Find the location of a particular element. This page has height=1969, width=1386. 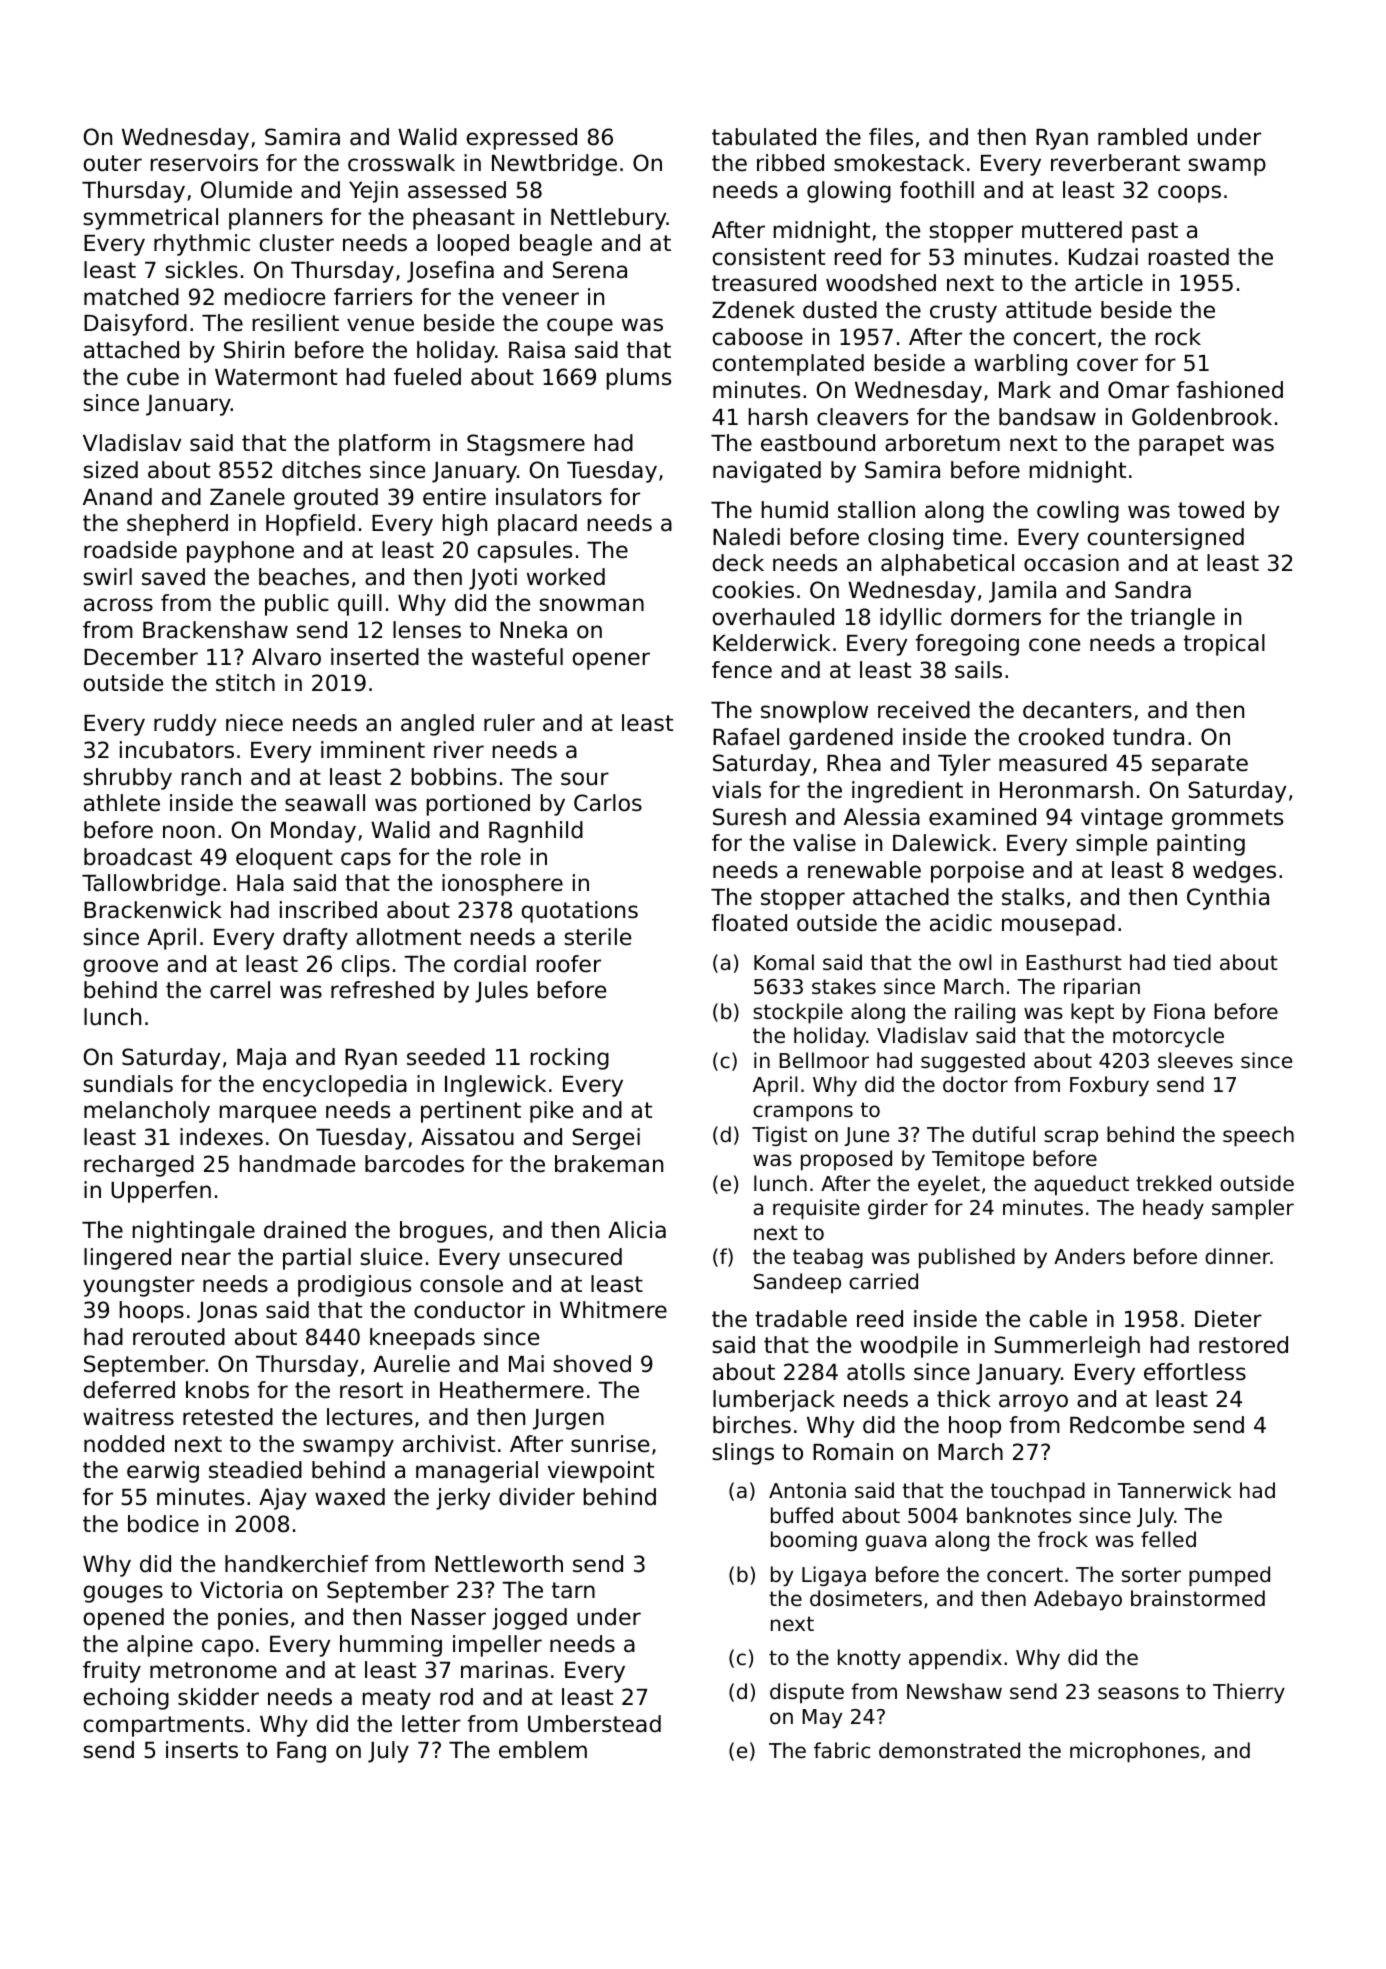

knotty is located at coordinates (869, 1659).
